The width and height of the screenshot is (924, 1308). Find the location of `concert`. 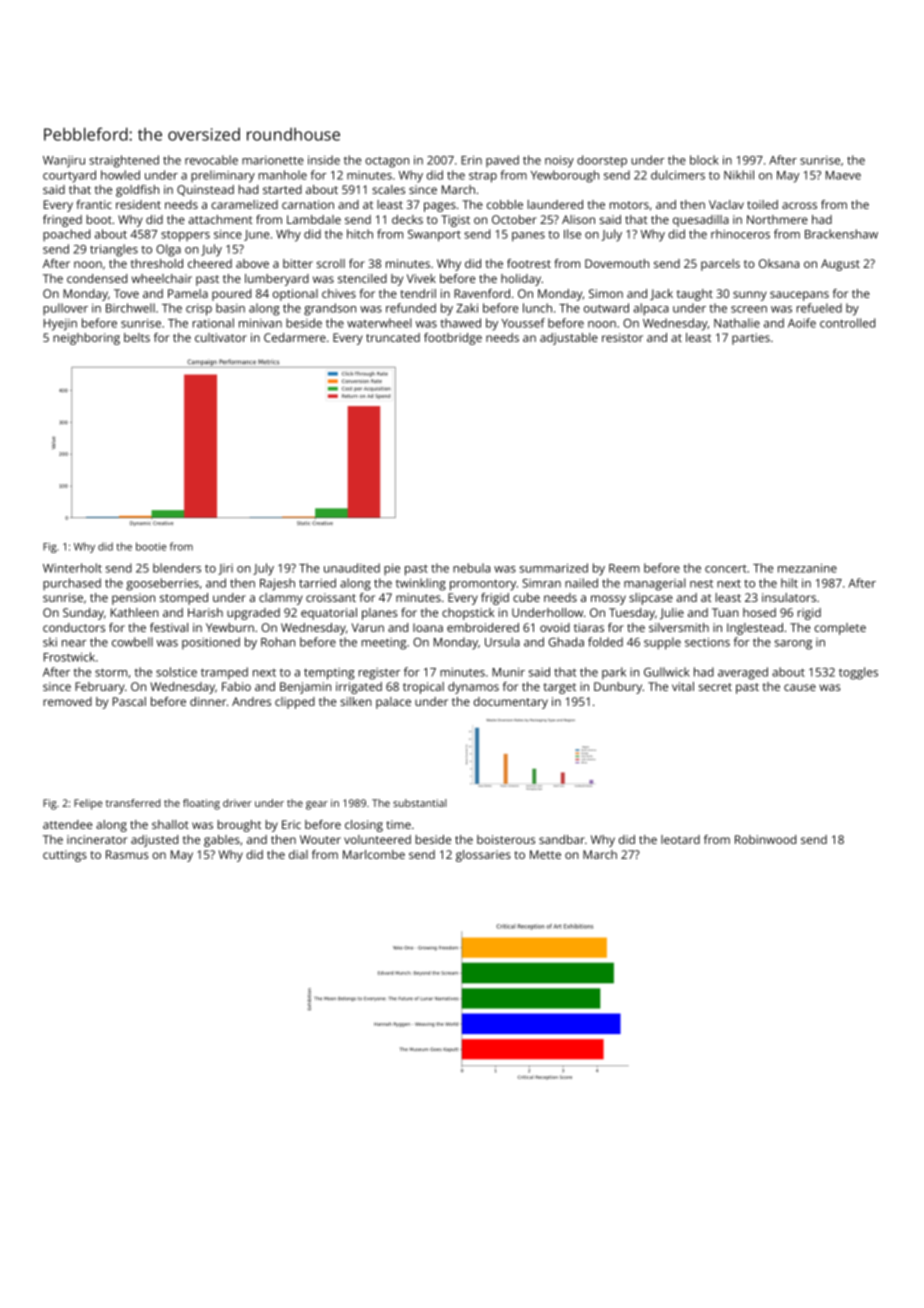

concert is located at coordinates (726, 568).
